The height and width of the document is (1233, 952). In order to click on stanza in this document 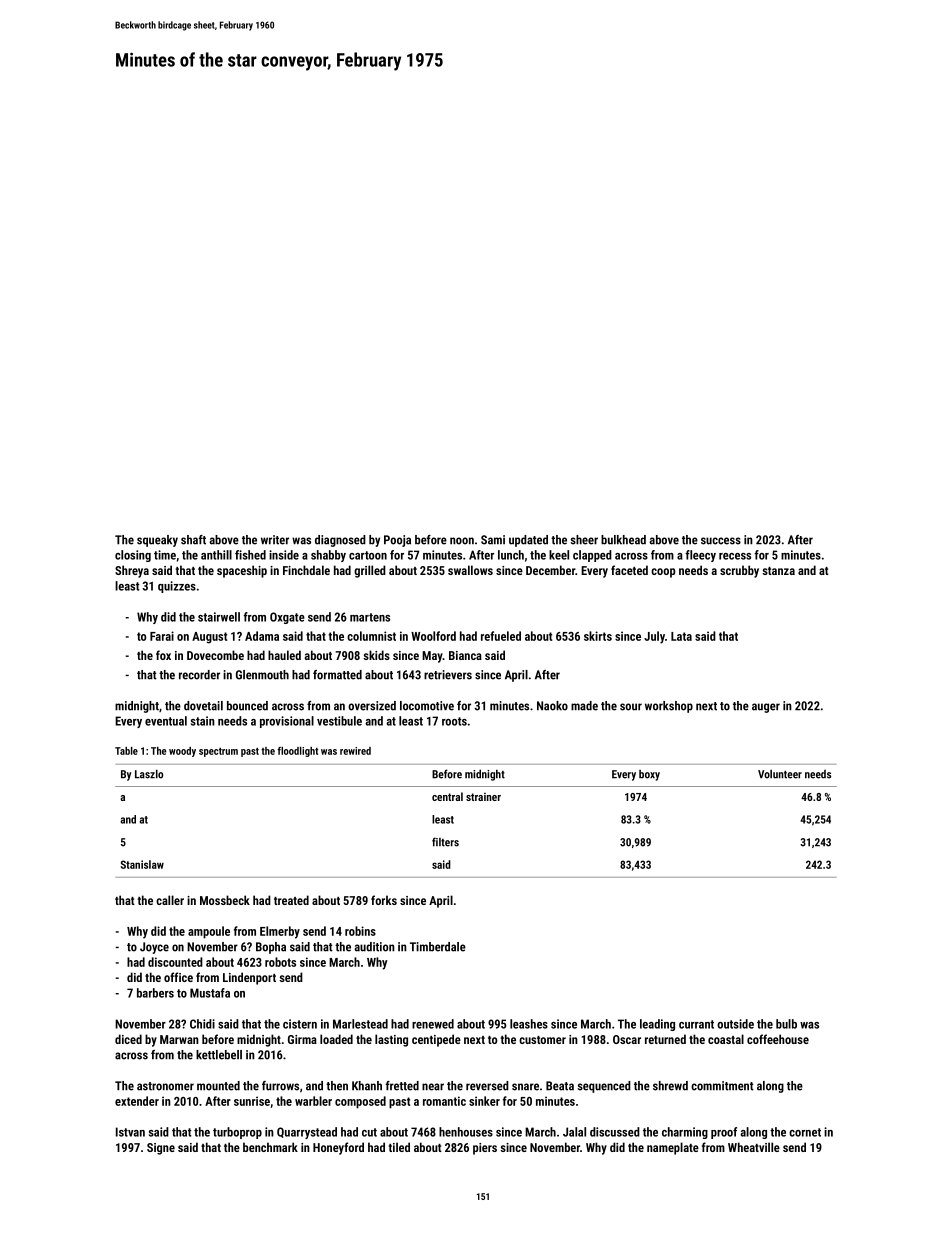, I will do `click(778, 571)`.
